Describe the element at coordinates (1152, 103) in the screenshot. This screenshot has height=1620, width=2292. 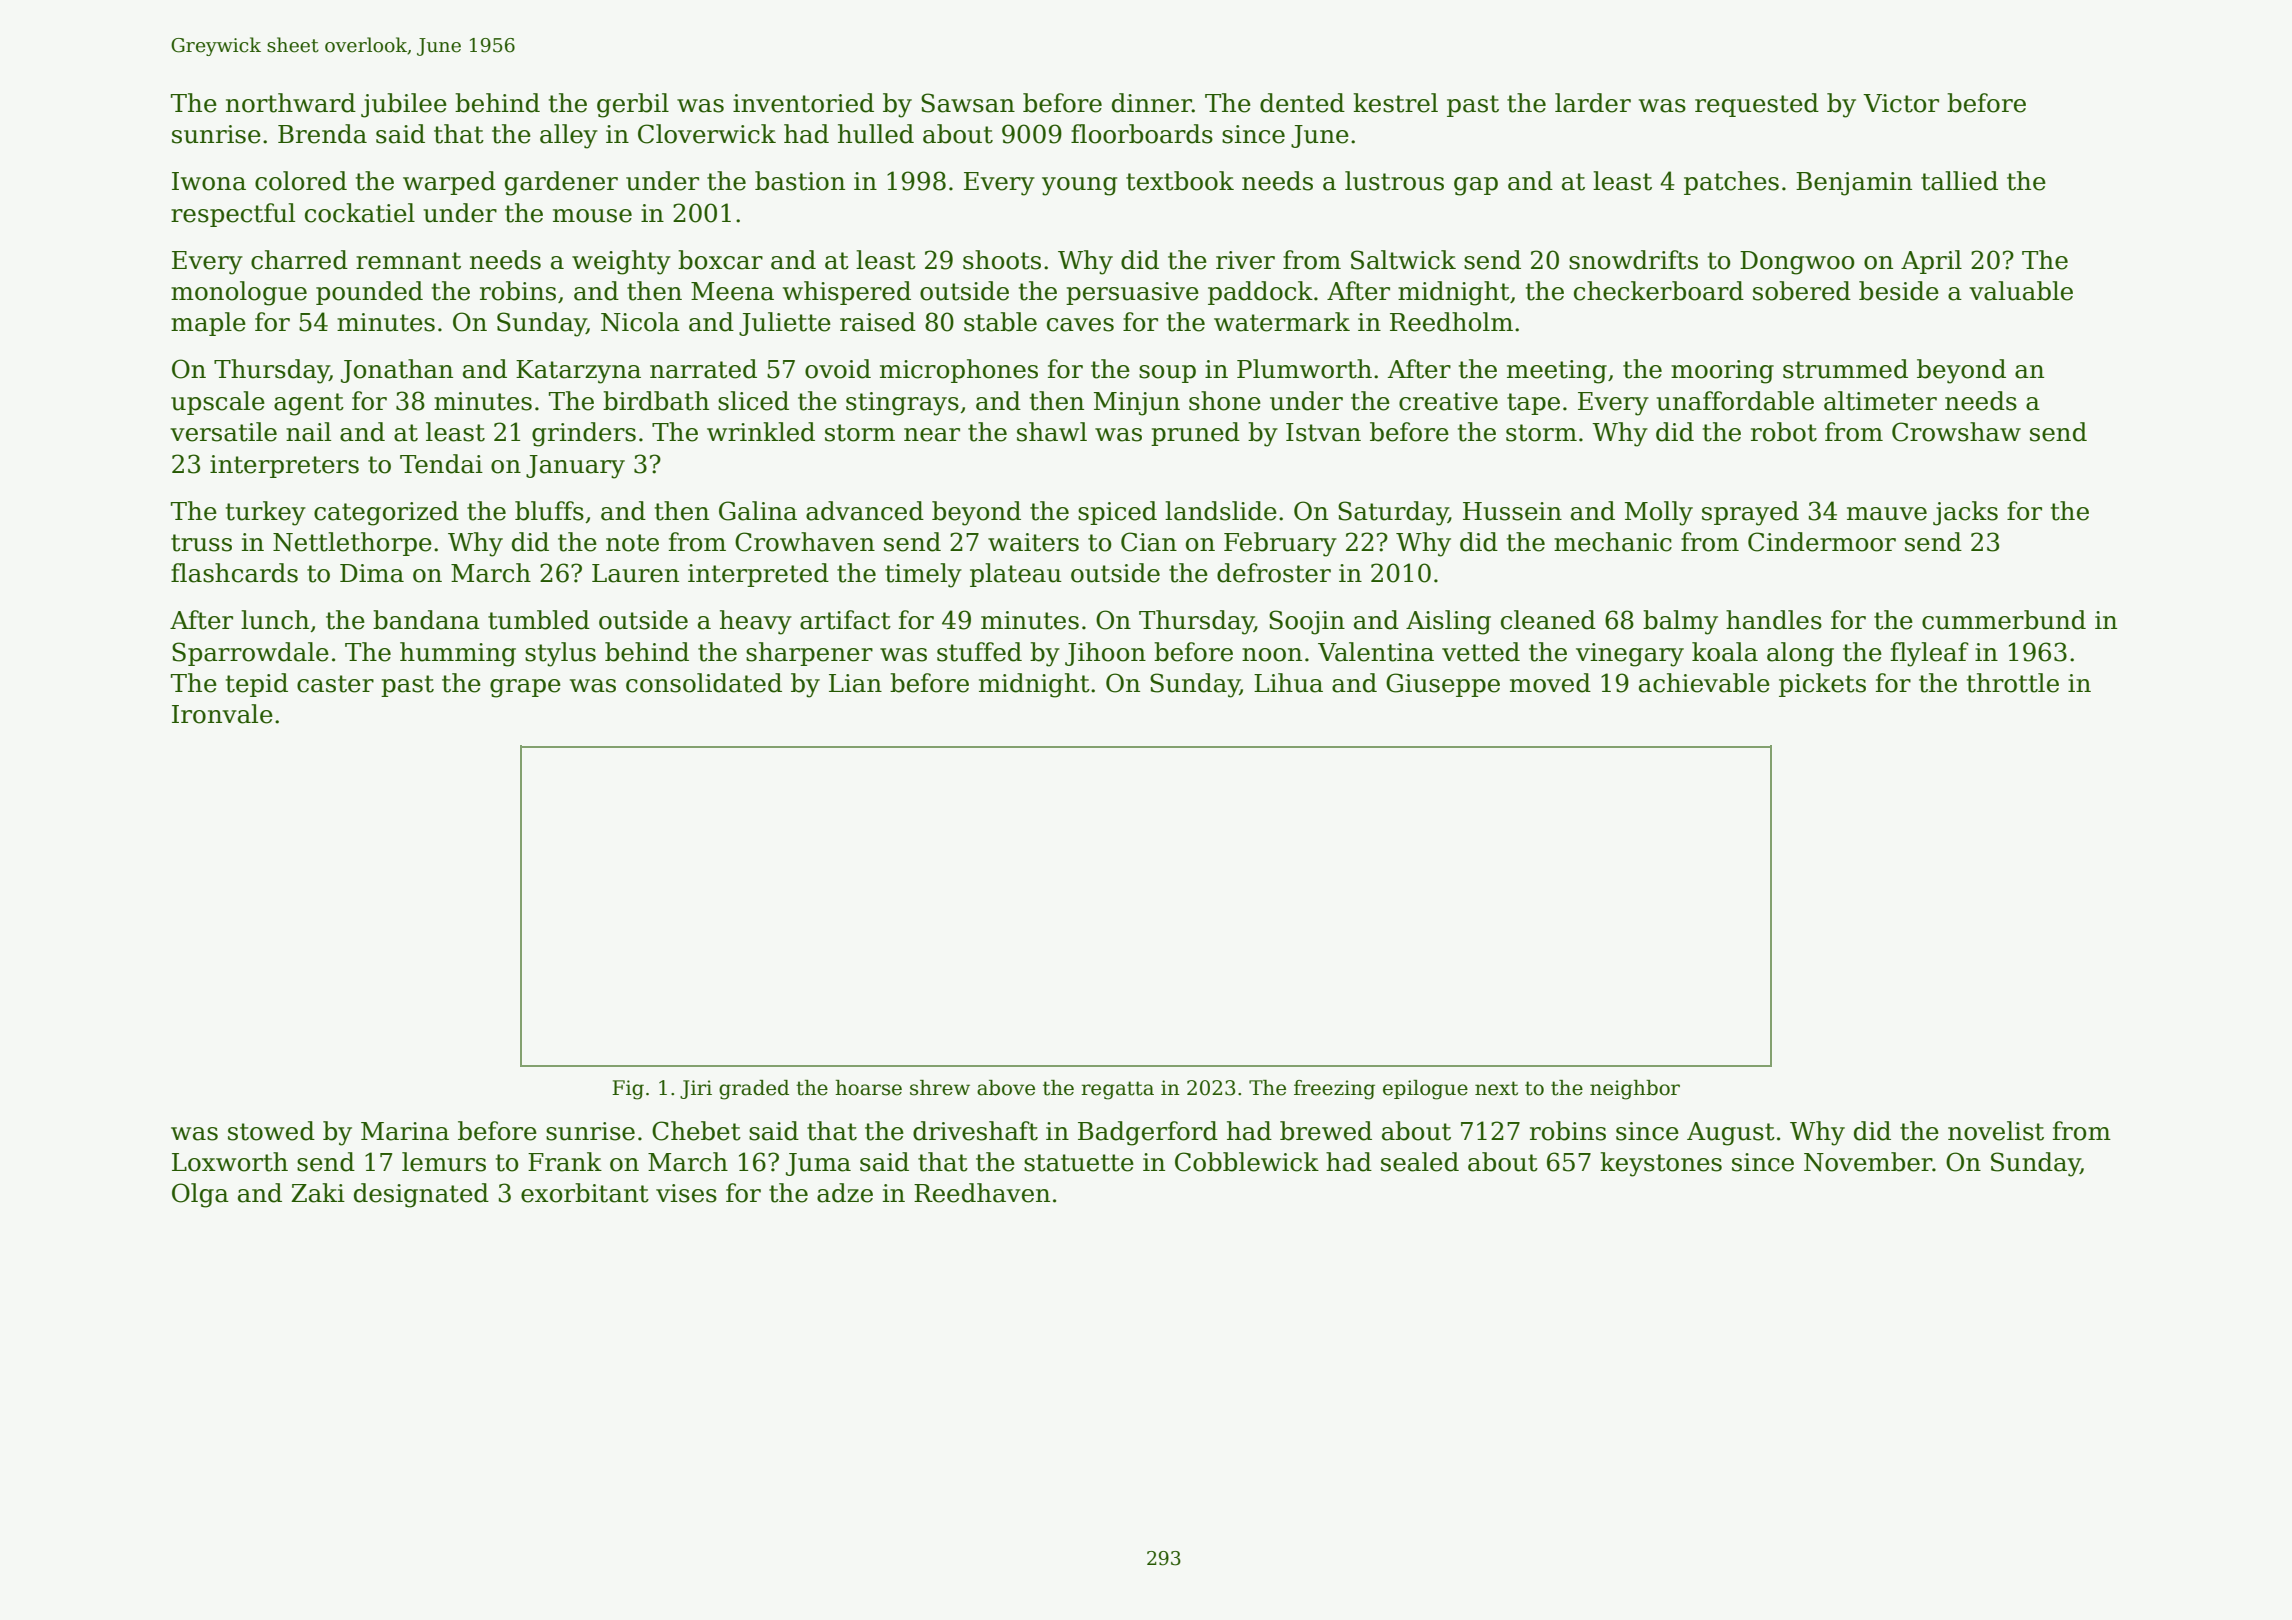
I see `dinner` at that location.
